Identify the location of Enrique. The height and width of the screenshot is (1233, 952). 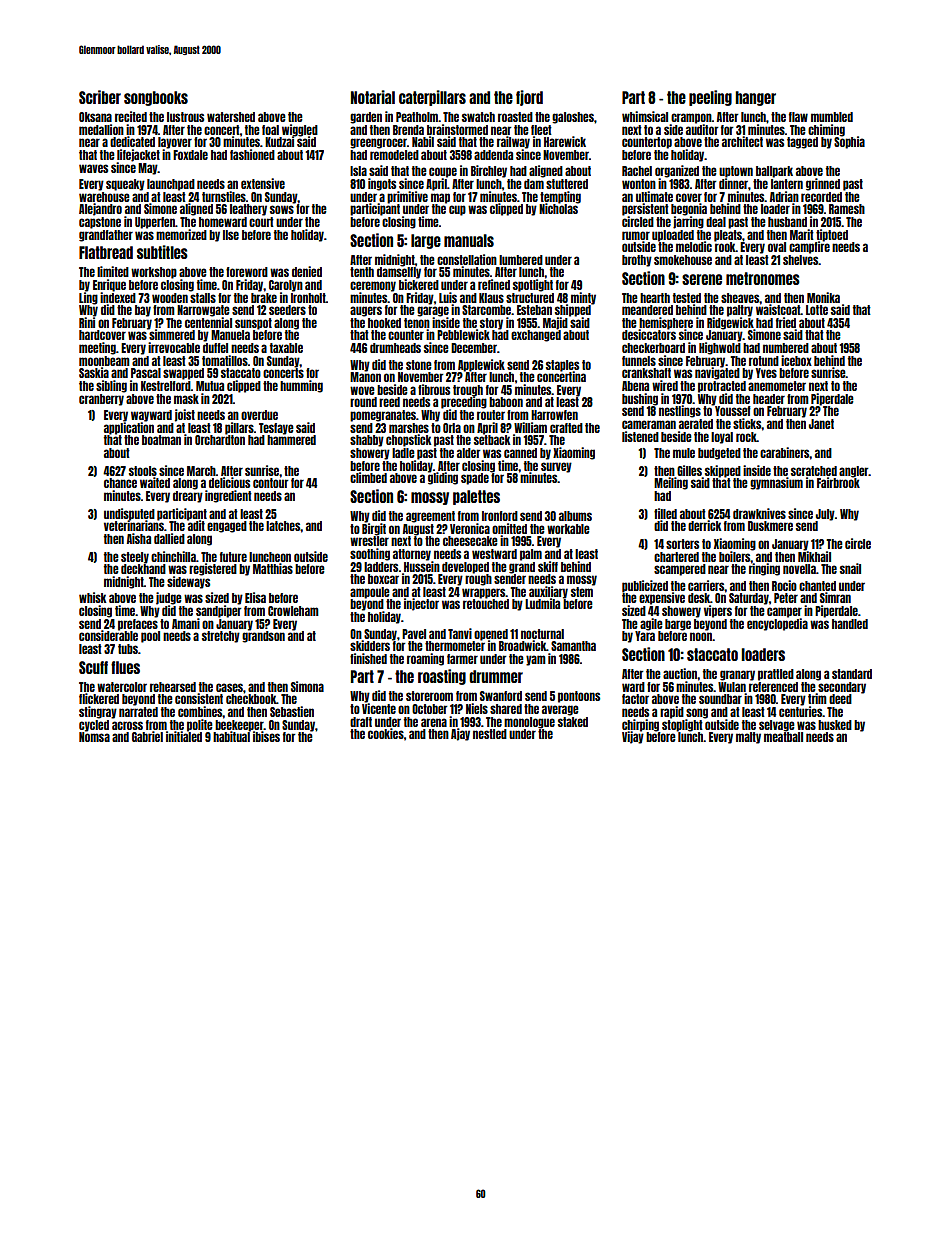
(109, 285).
